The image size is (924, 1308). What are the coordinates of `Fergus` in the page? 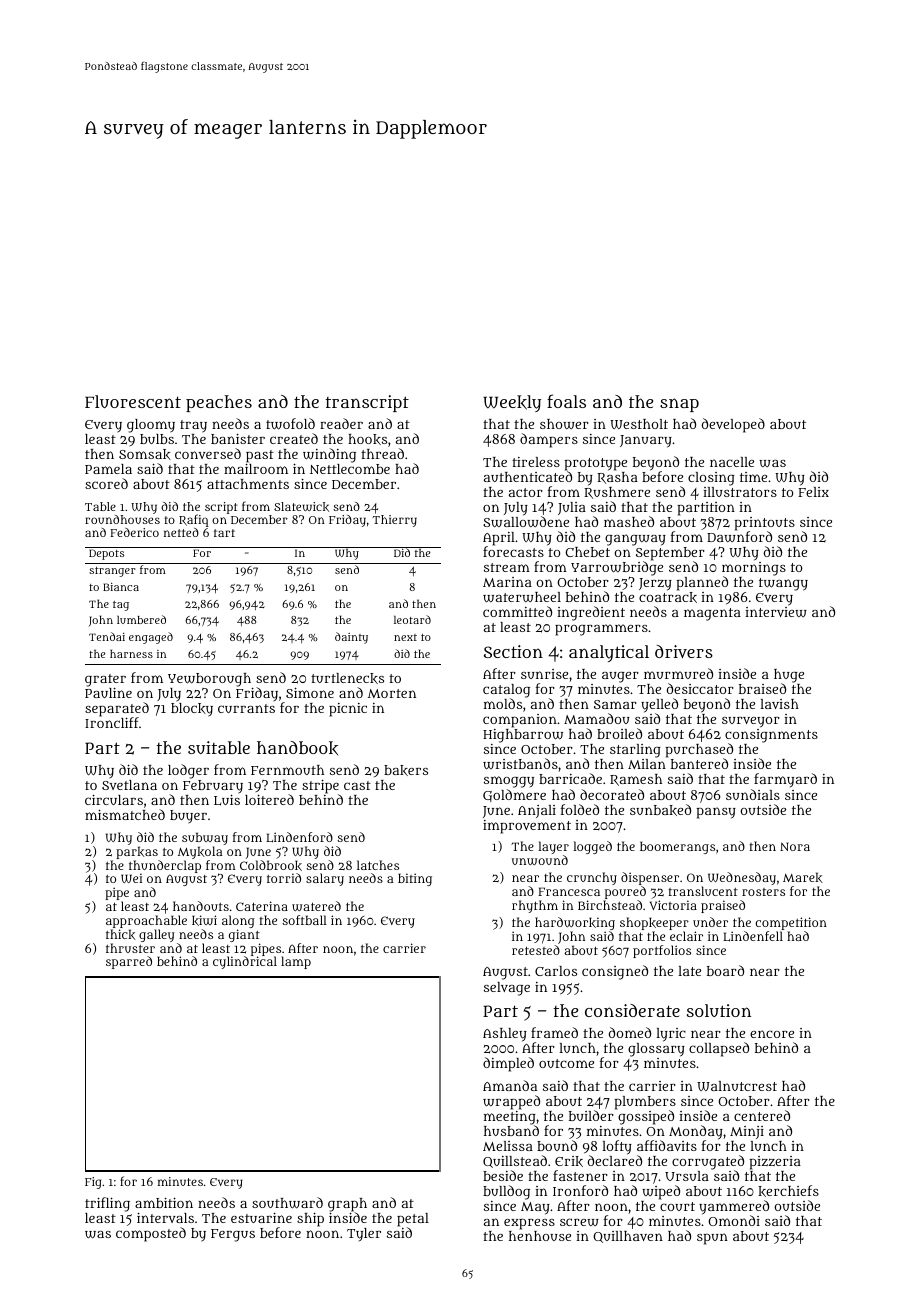 It's located at (233, 1235).
